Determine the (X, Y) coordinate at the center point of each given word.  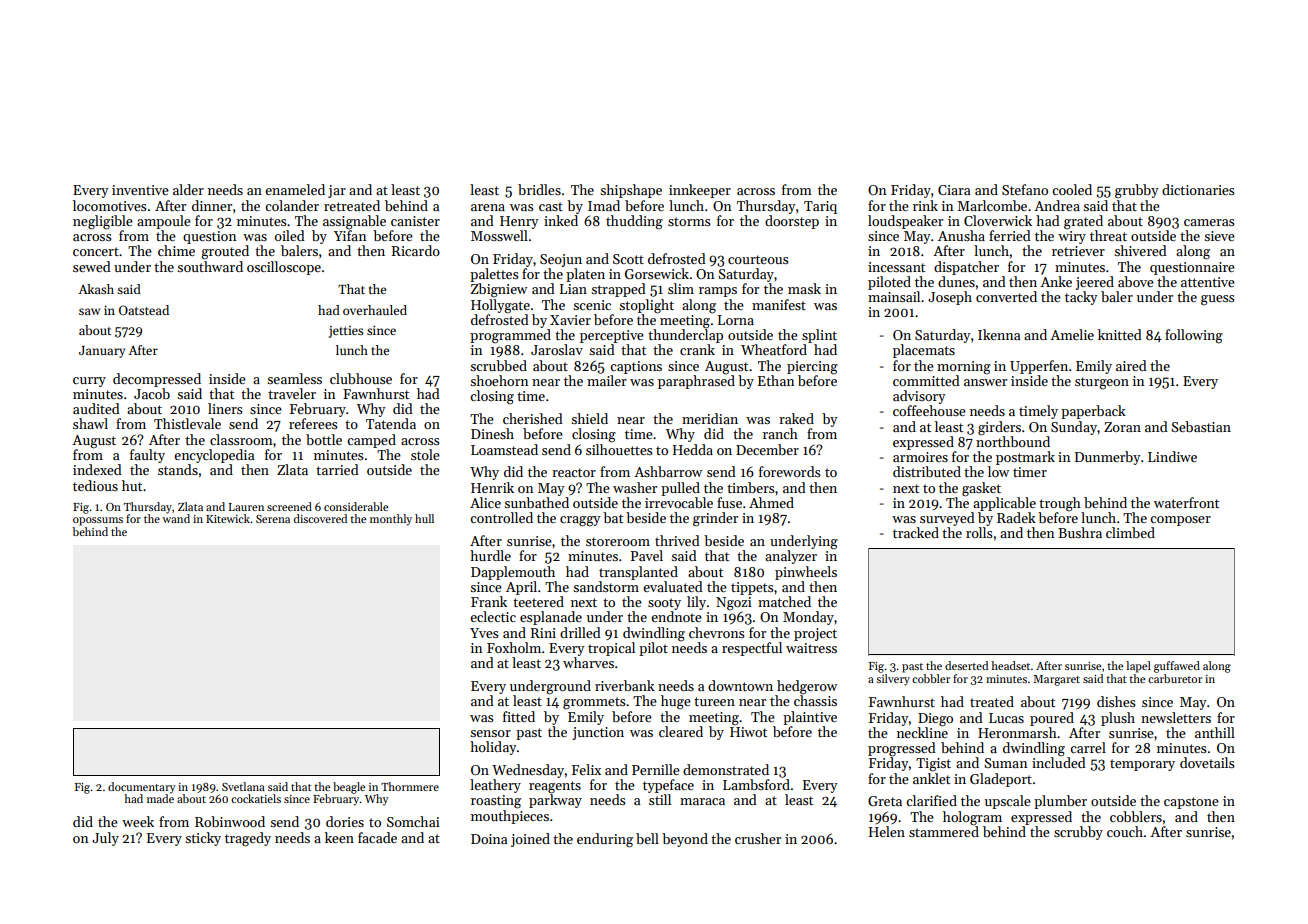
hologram (972, 818)
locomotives (110, 205)
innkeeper (700, 191)
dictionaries (1198, 189)
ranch (780, 433)
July (105, 839)
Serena (273, 519)
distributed (927, 471)
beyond (685, 840)
